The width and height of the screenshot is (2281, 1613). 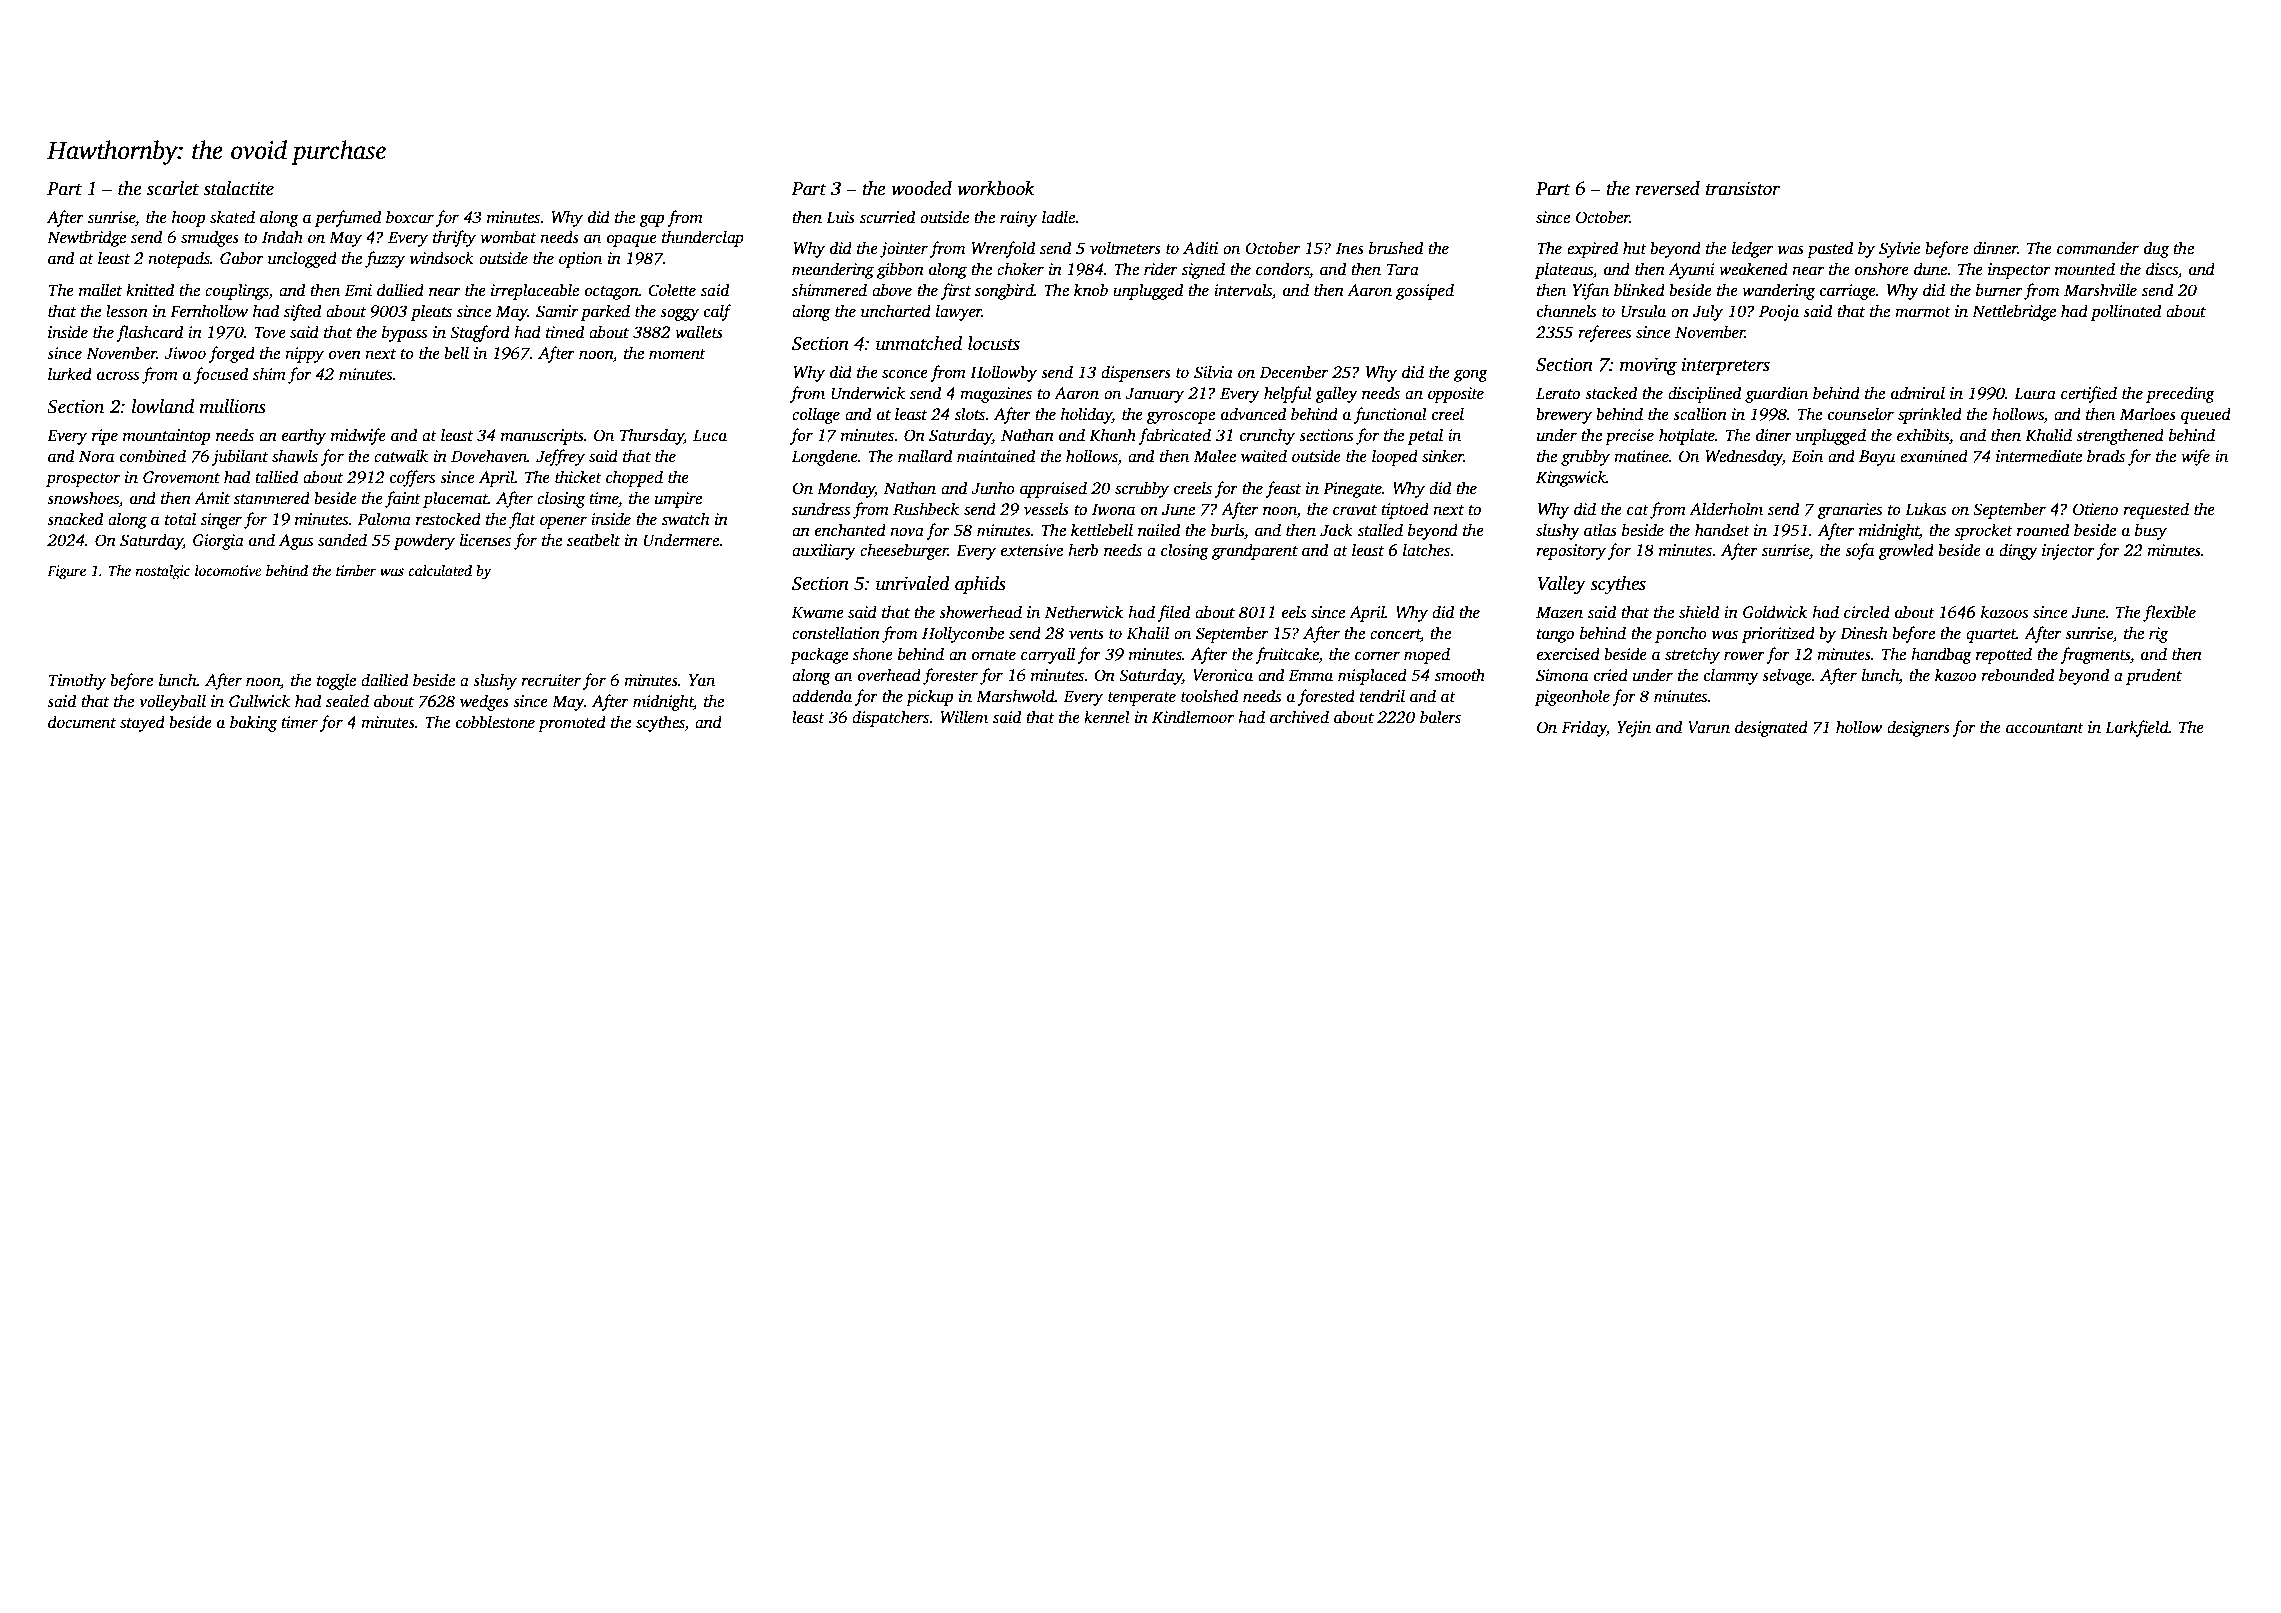 I want to click on exhibits, so click(x=1923, y=435).
